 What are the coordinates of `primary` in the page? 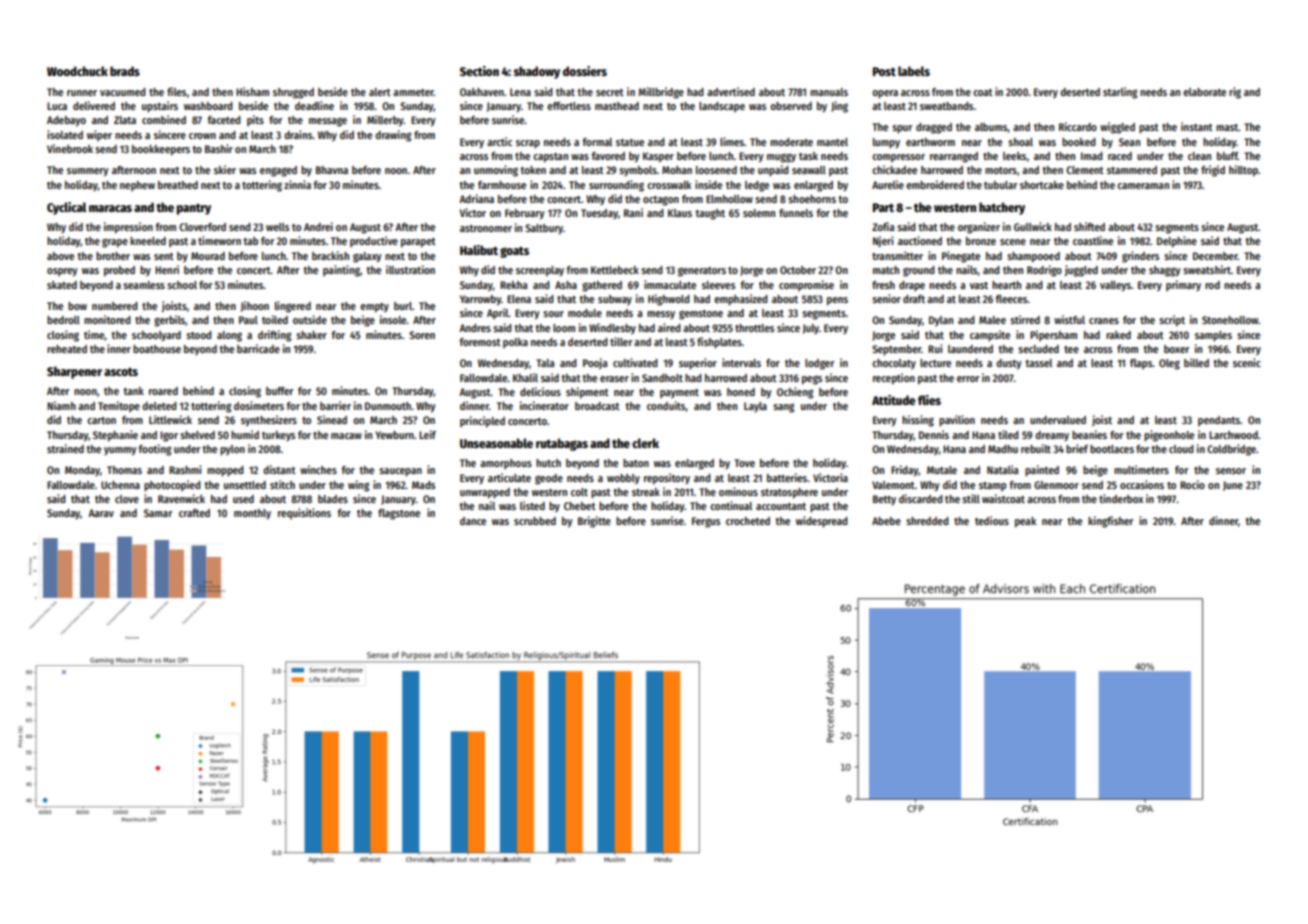 It's located at (1183, 285).
